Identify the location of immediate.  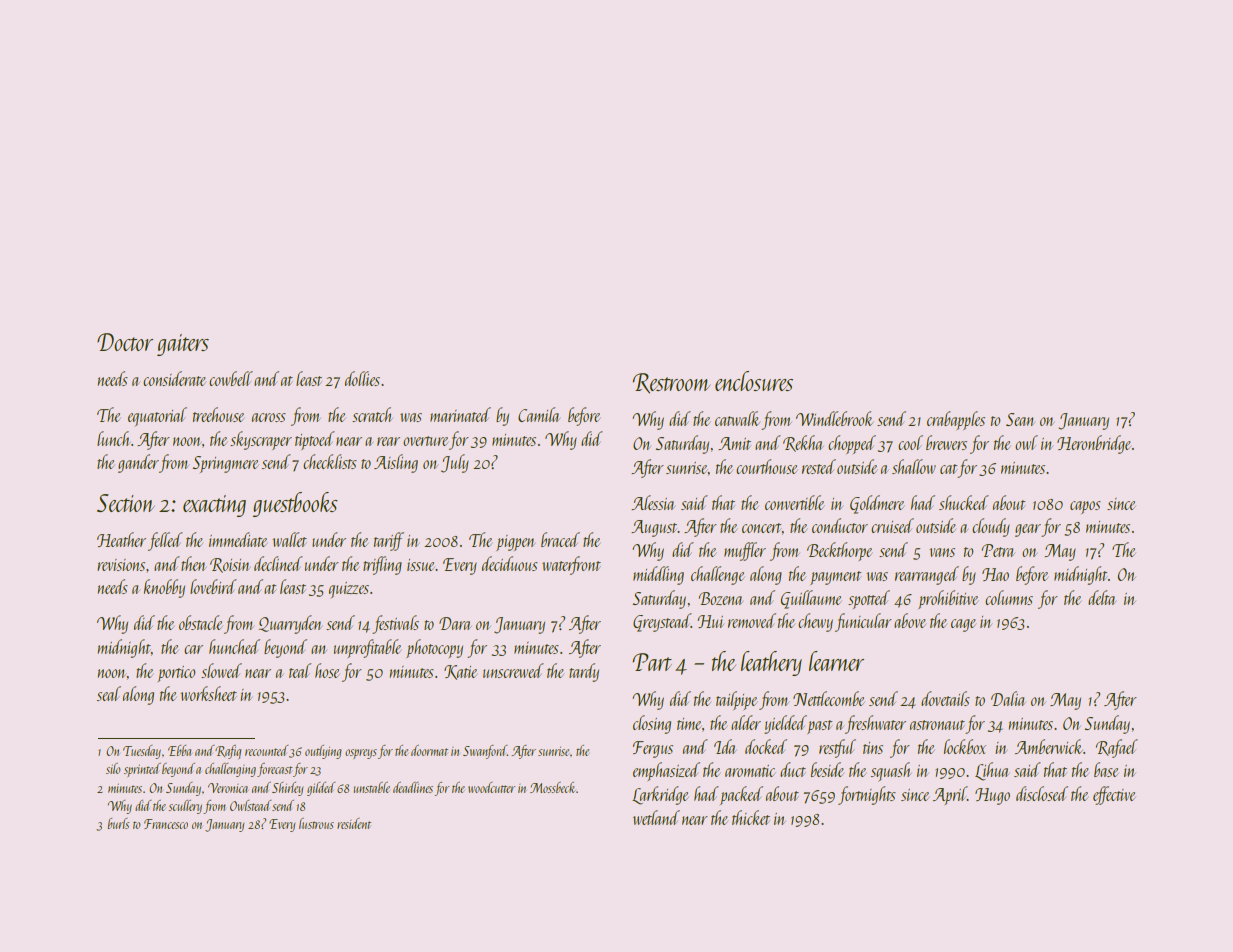
(238, 539).
